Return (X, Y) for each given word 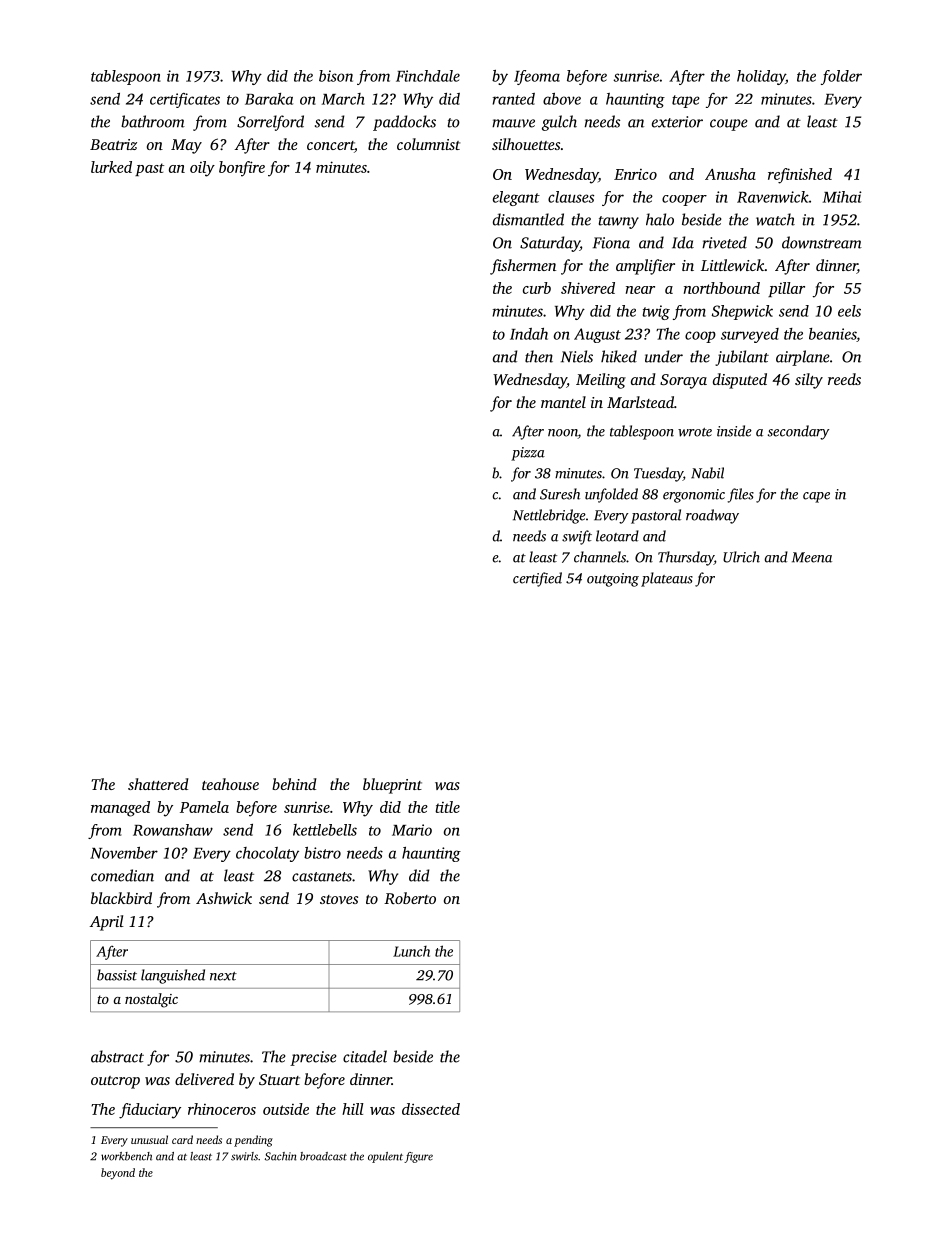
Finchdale (428, 76)
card (182, 1139)
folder (841, 77)
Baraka (269, 99)
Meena (812, 557)
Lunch (411, 951)
